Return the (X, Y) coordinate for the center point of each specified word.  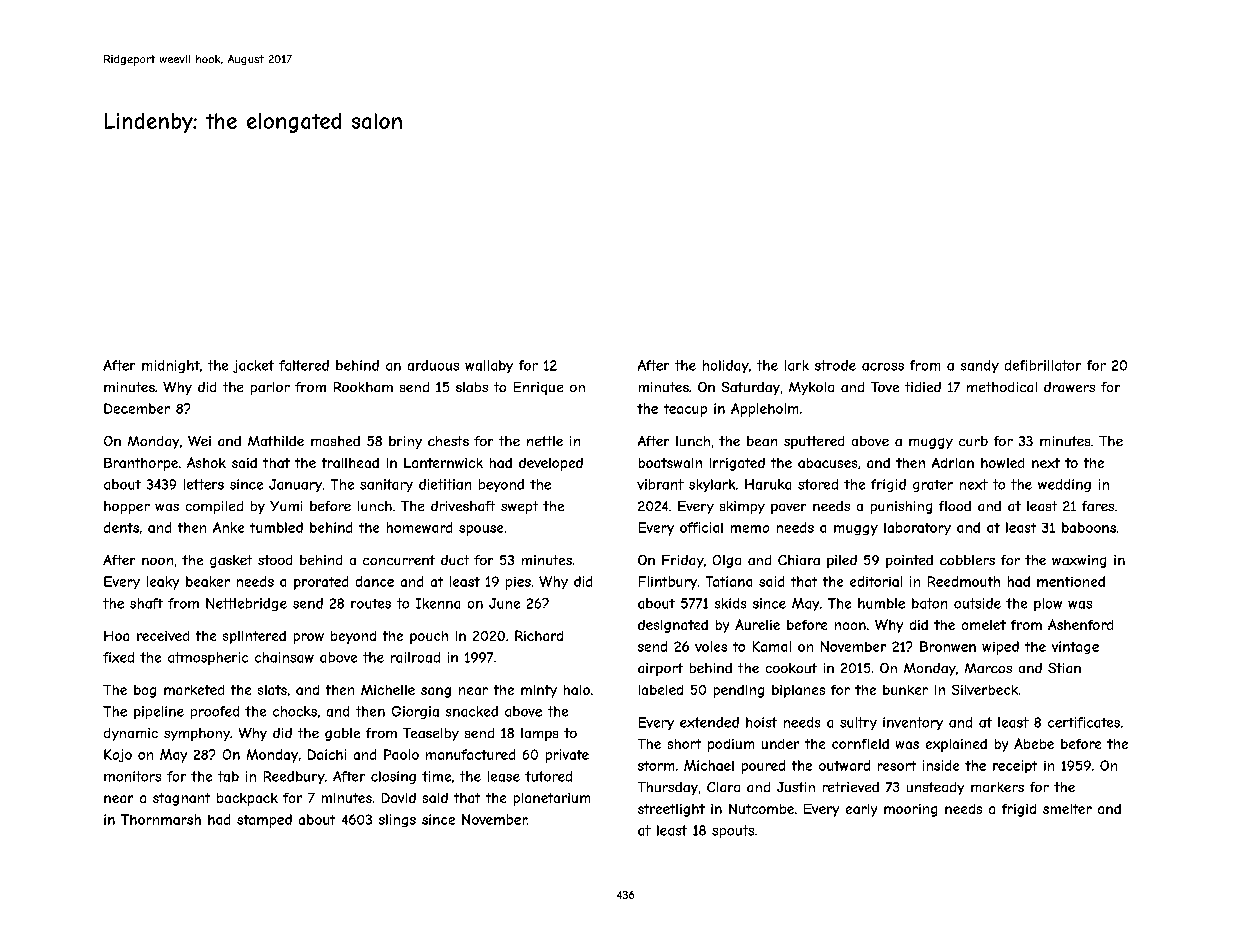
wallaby (489, 366)
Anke (228, 527)
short (684, 744)
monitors (132, 776)
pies (518, 583)
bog (145, 691)
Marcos (988, 668)
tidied (923, 387)
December (137, 408)
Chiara (799, 560)
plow (1048, 604)
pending (739, 691)
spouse (481, 530)
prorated (321, 583)
